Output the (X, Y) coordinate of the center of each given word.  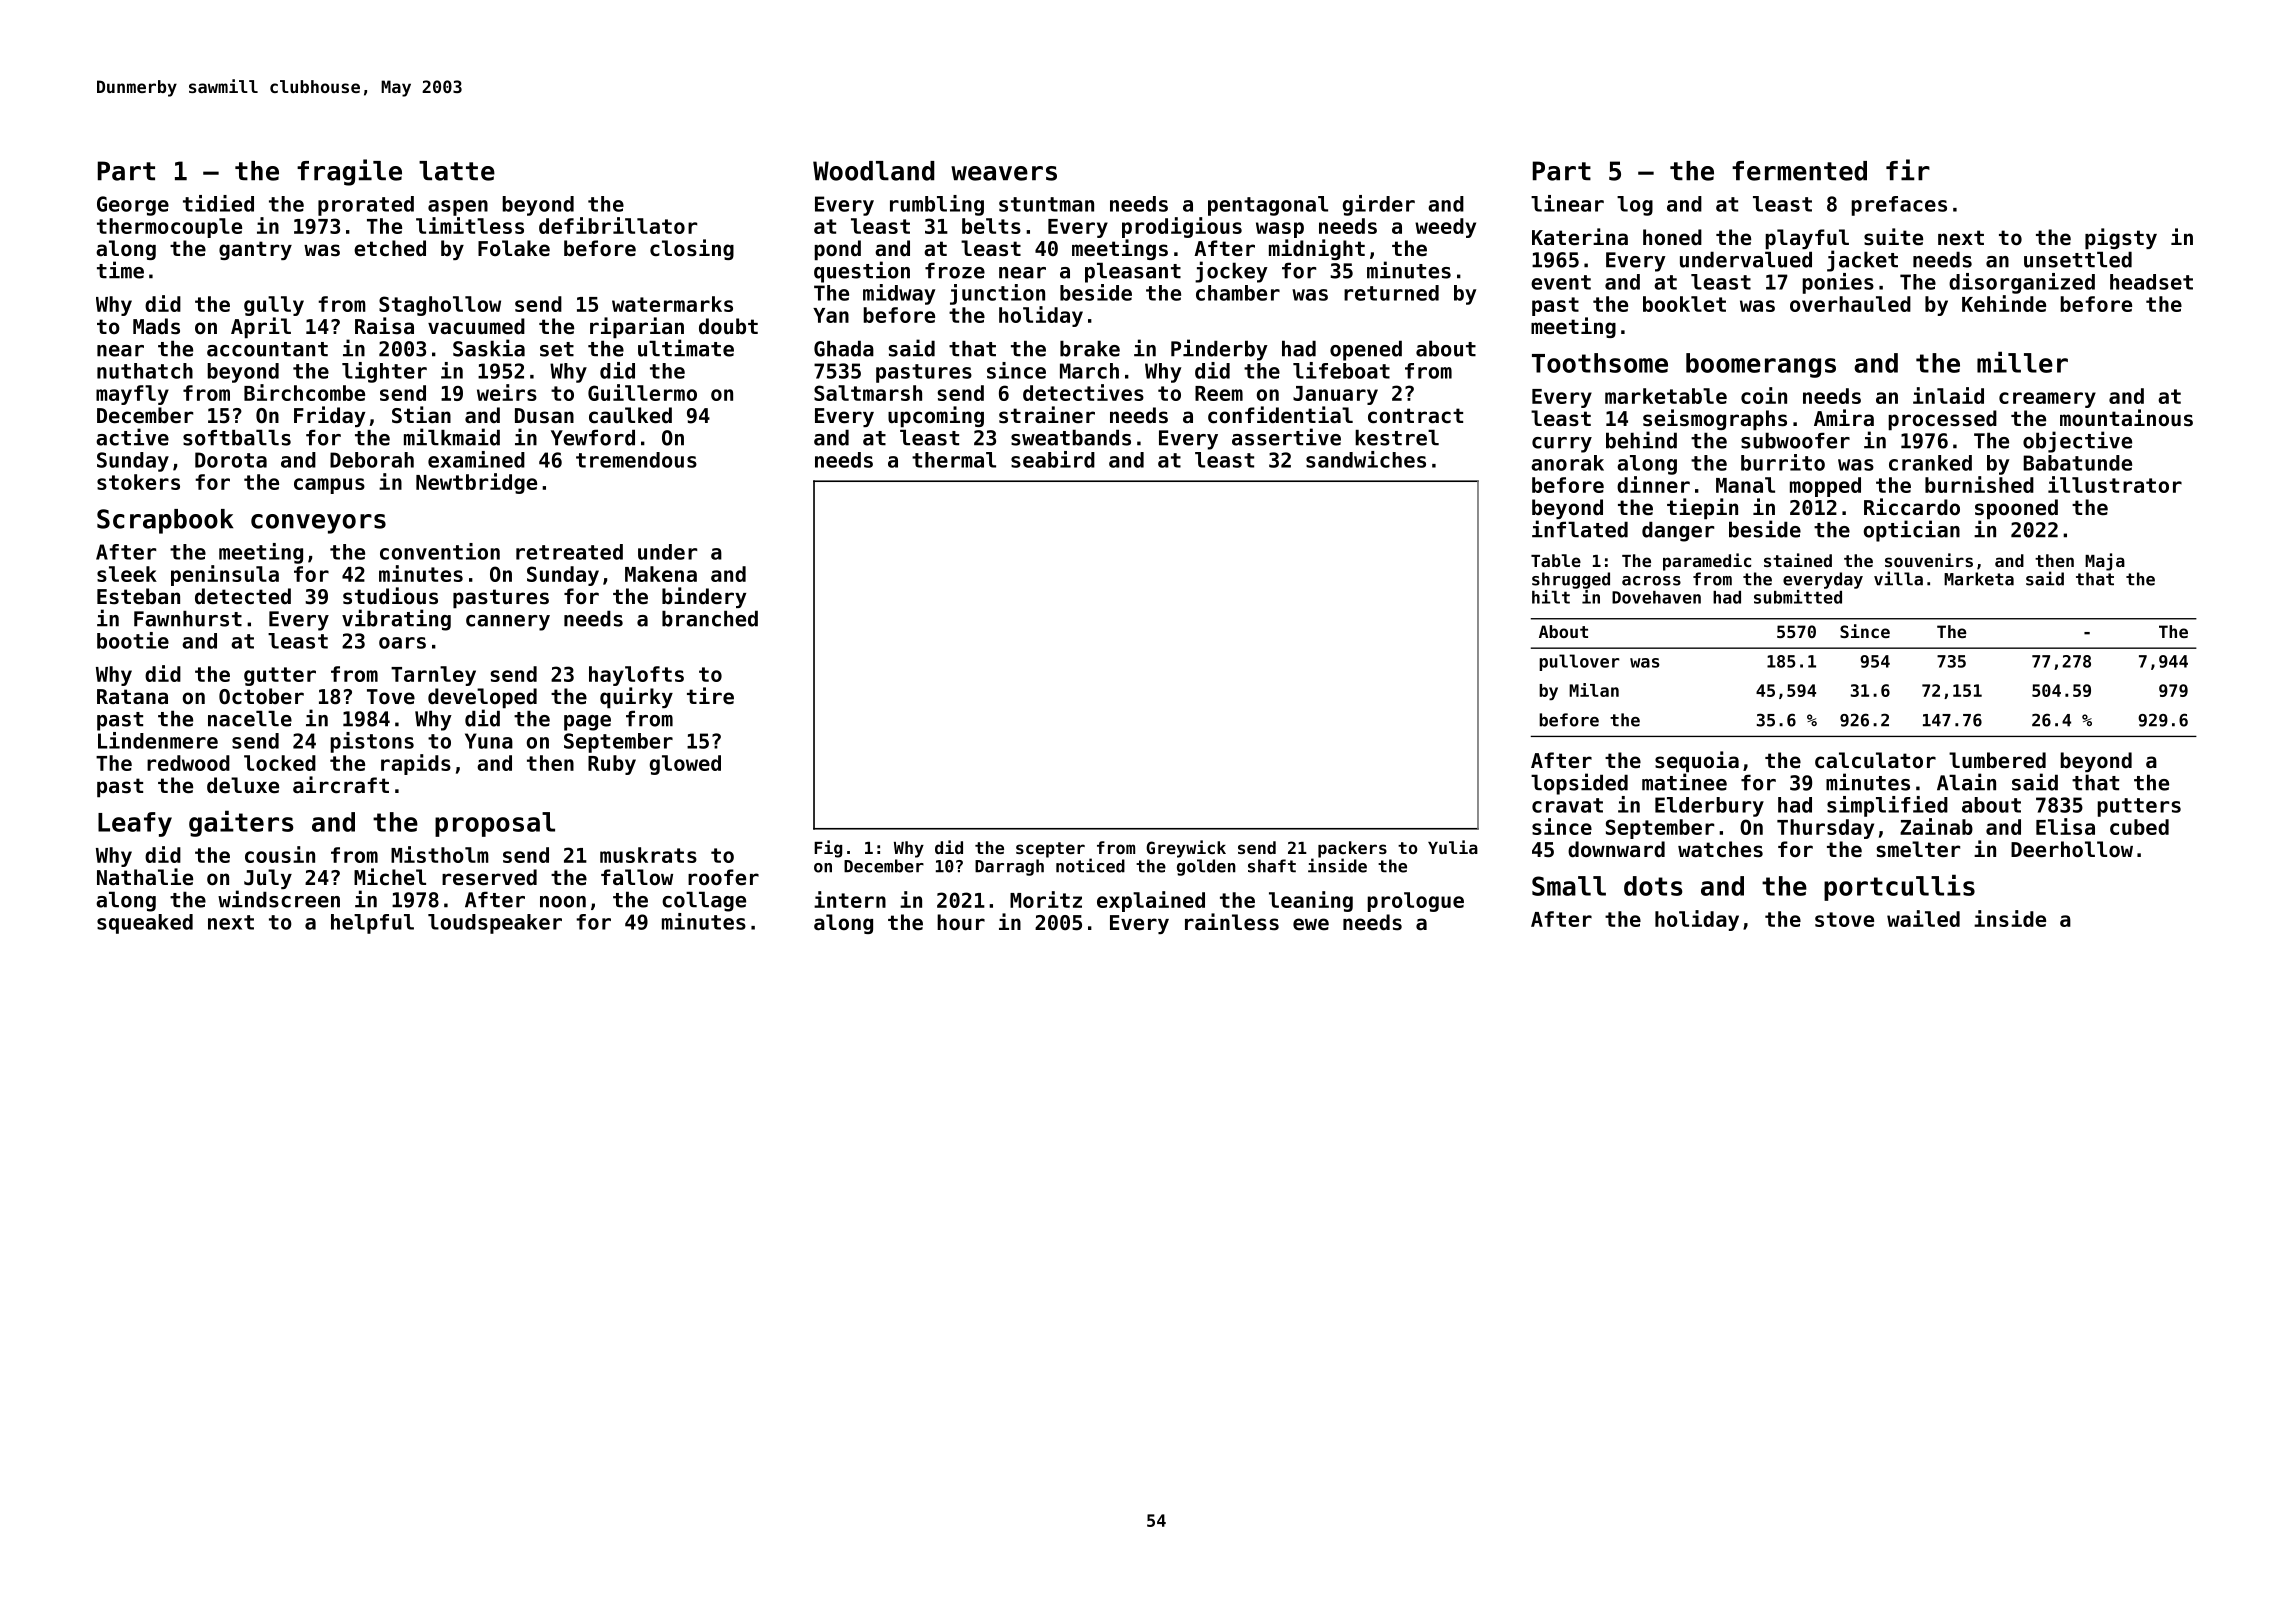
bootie (133, 640)
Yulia (1453, 847)
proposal (495, 824)
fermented (1799, 171)
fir (1908, 170)
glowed (685, 765)
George (133, 206)
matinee (1684, 782)
